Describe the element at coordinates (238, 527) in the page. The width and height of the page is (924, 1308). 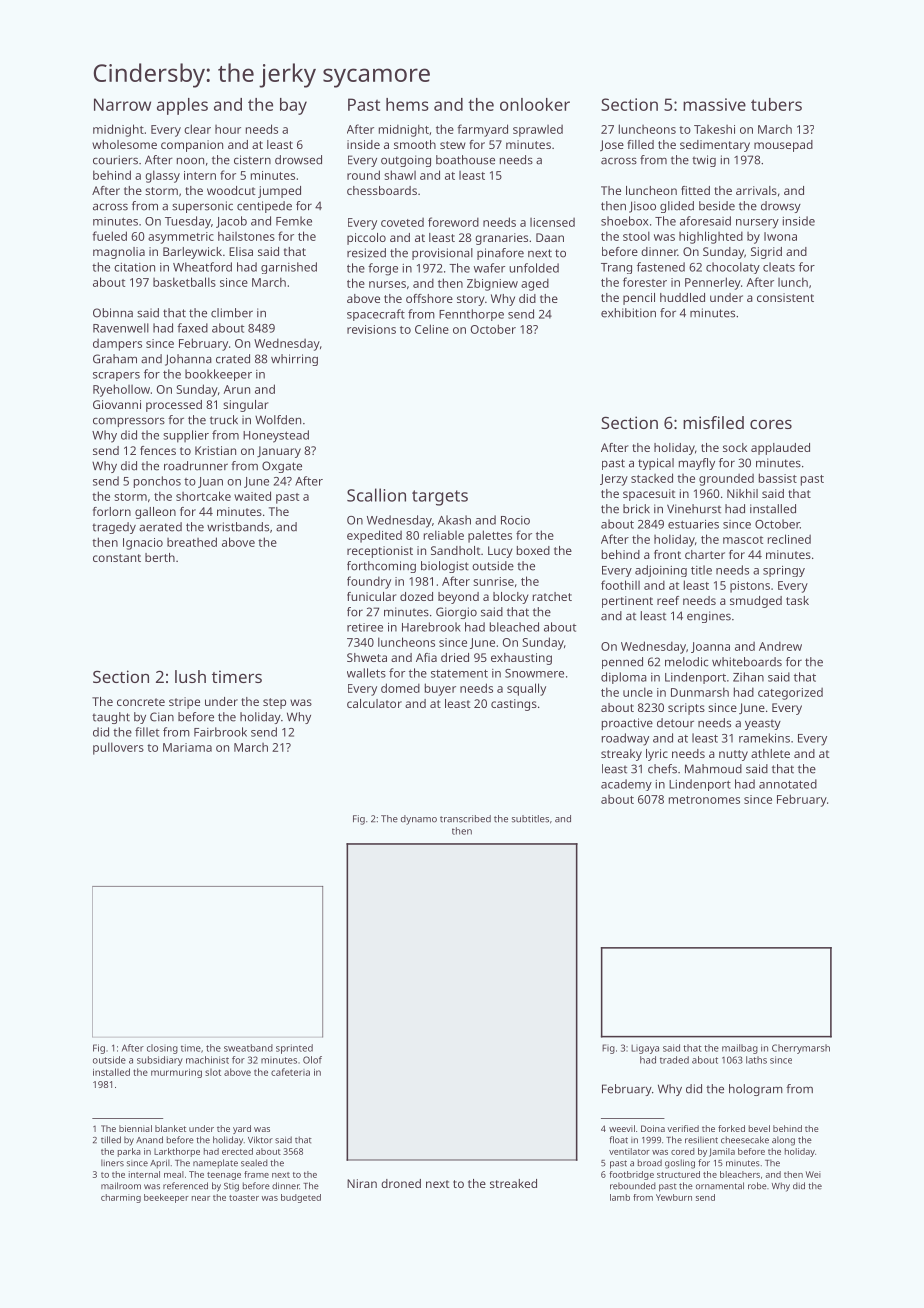
I see `wristbands` at that location.
